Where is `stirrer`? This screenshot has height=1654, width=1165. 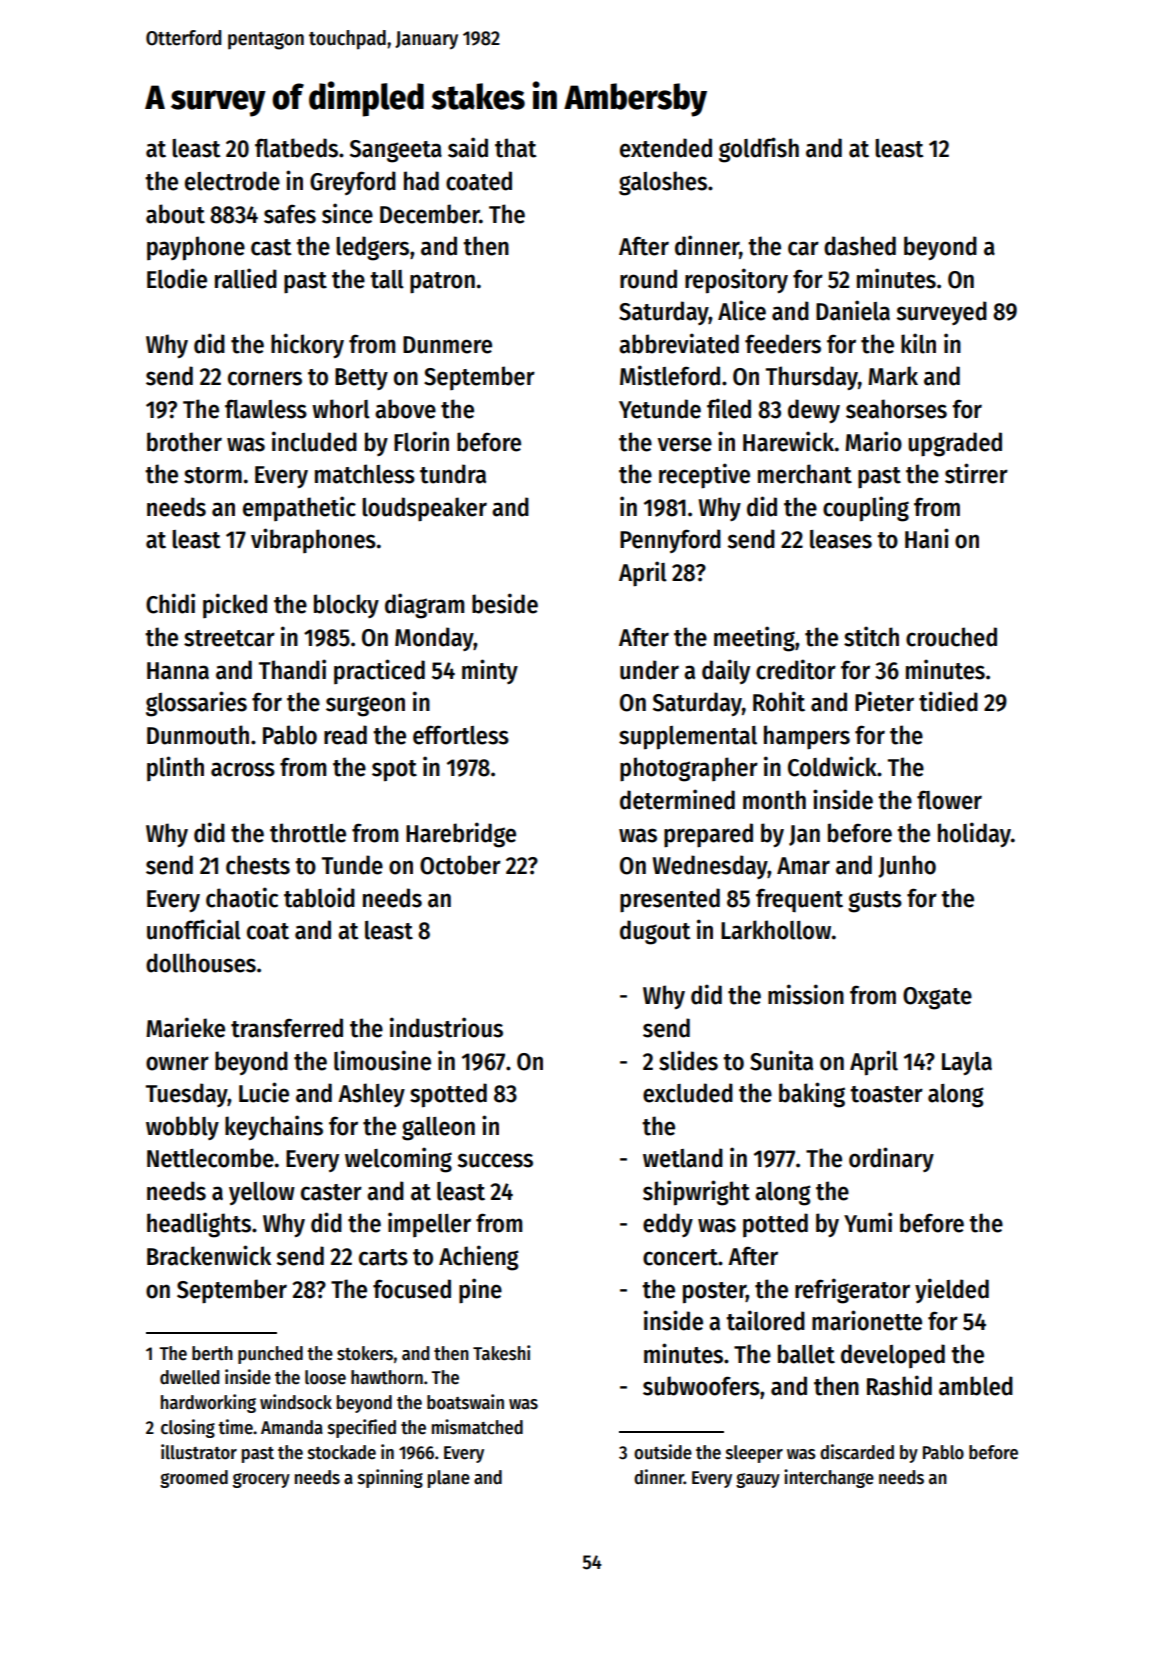
stirrer is located at coordinates (976, 473).
